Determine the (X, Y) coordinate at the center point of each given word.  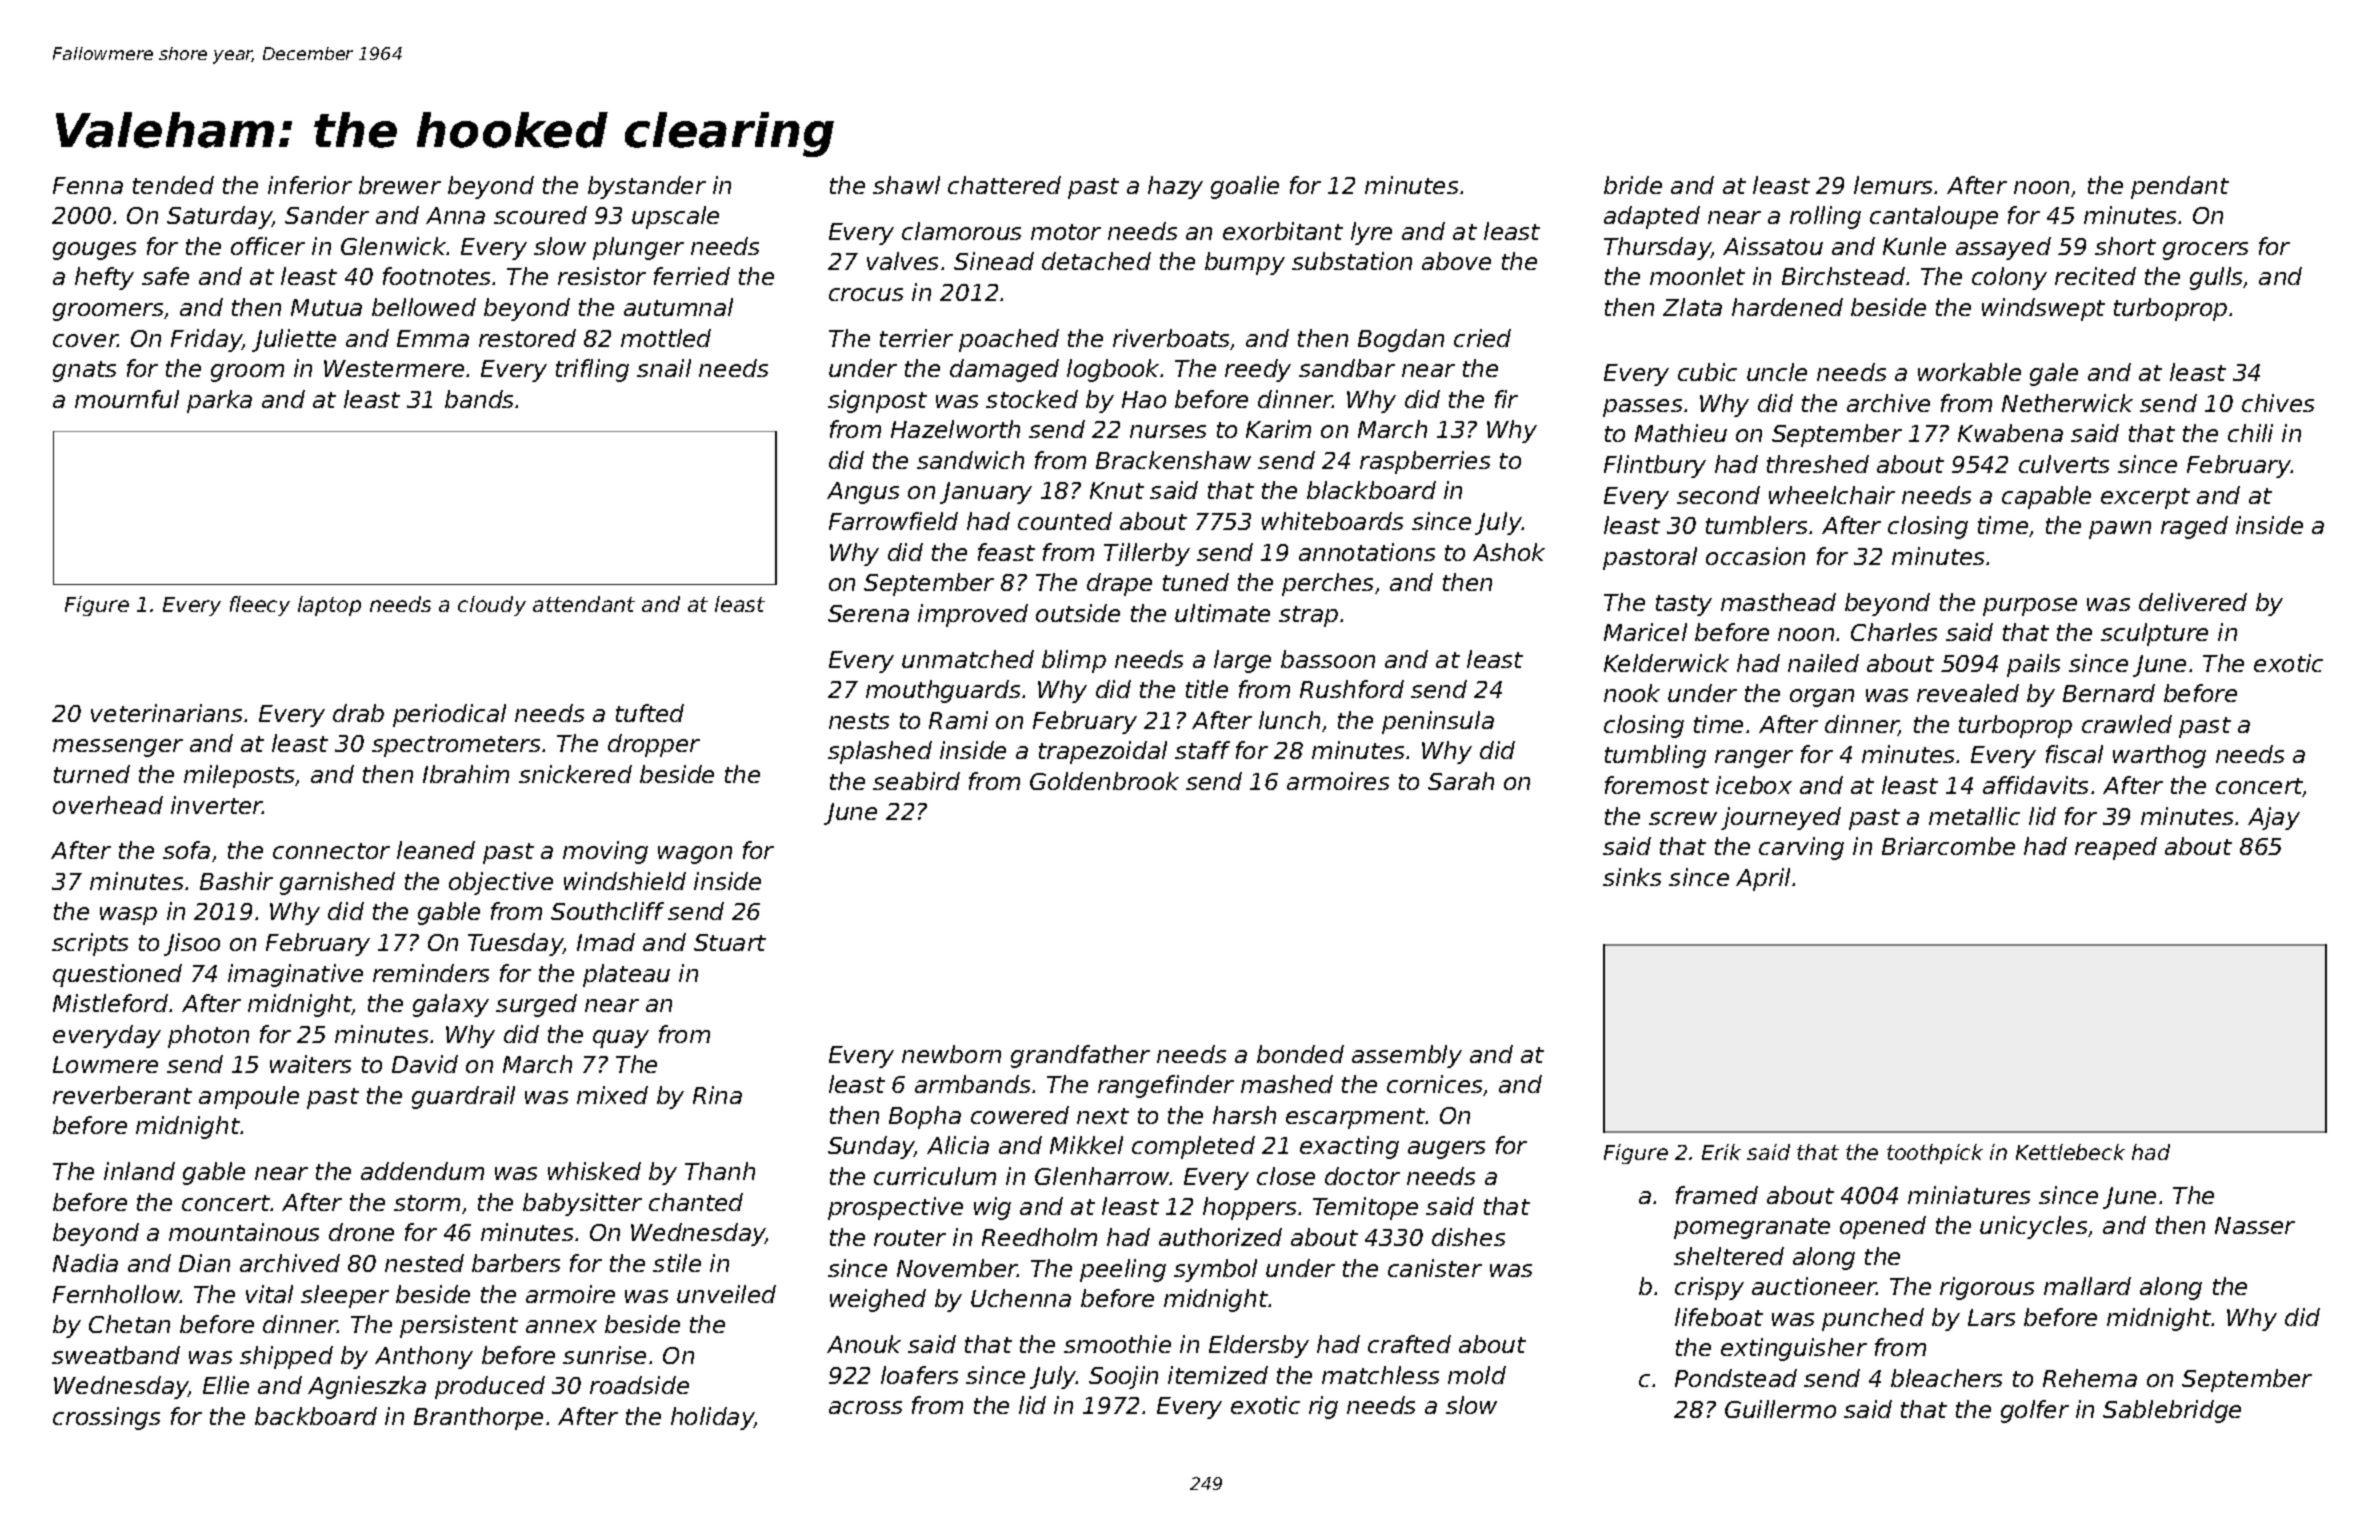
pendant (2180, 187)
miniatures (1969, 1195)
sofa (186, 850)
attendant (584, 604)
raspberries (1425, 462)
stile (677, 1263)
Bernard (2109, 693)
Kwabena (2010, 433)
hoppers (1249, 1208)
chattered (1004, 185)
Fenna (88, 185)
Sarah (1461, 781)
